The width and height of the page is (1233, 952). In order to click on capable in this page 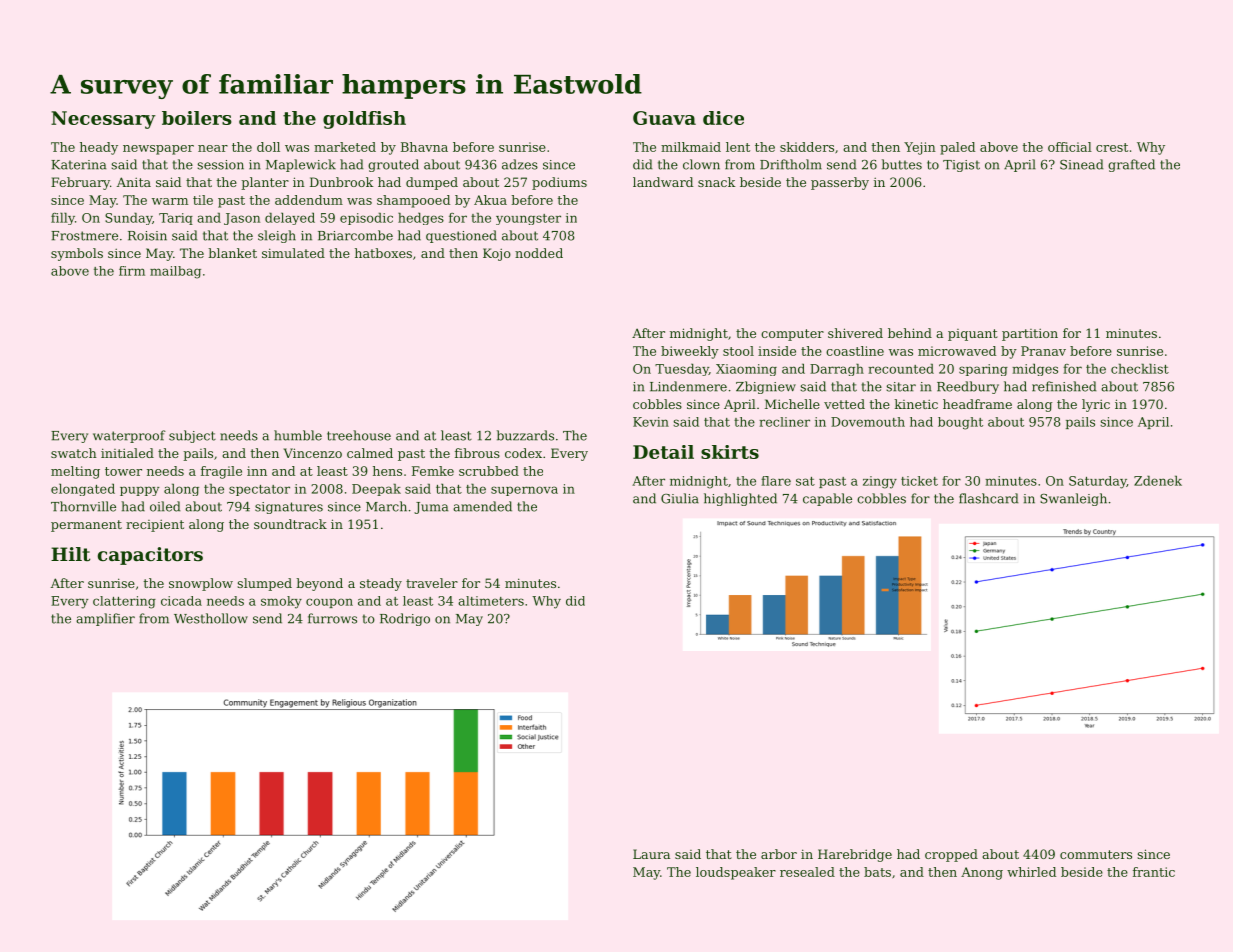, I will do `click(827, 499)`.
